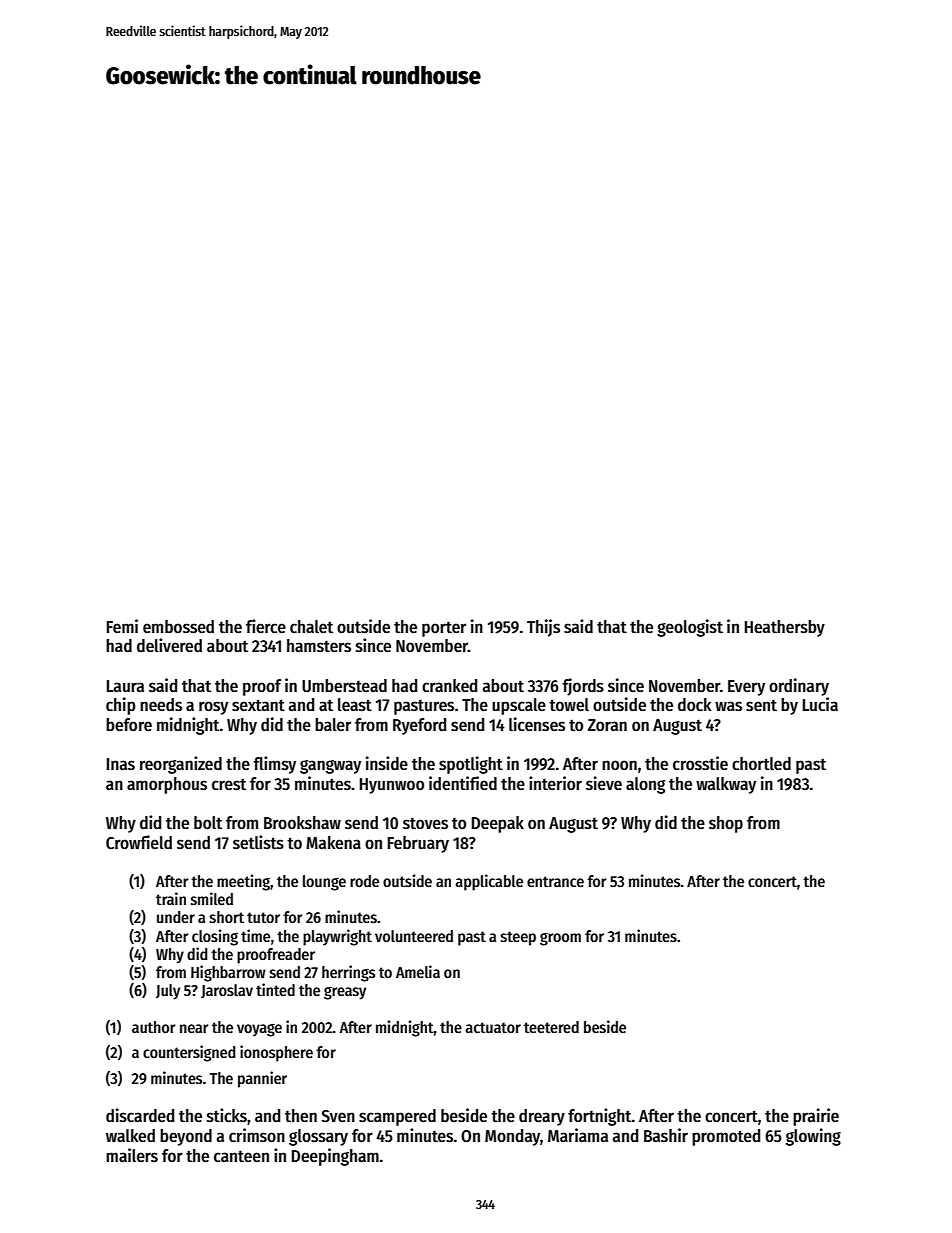 The image size is (952, 1233). What do you see at coordinates (444, 629) in the page?
I see `porter` at bounding box center [444, 629].
